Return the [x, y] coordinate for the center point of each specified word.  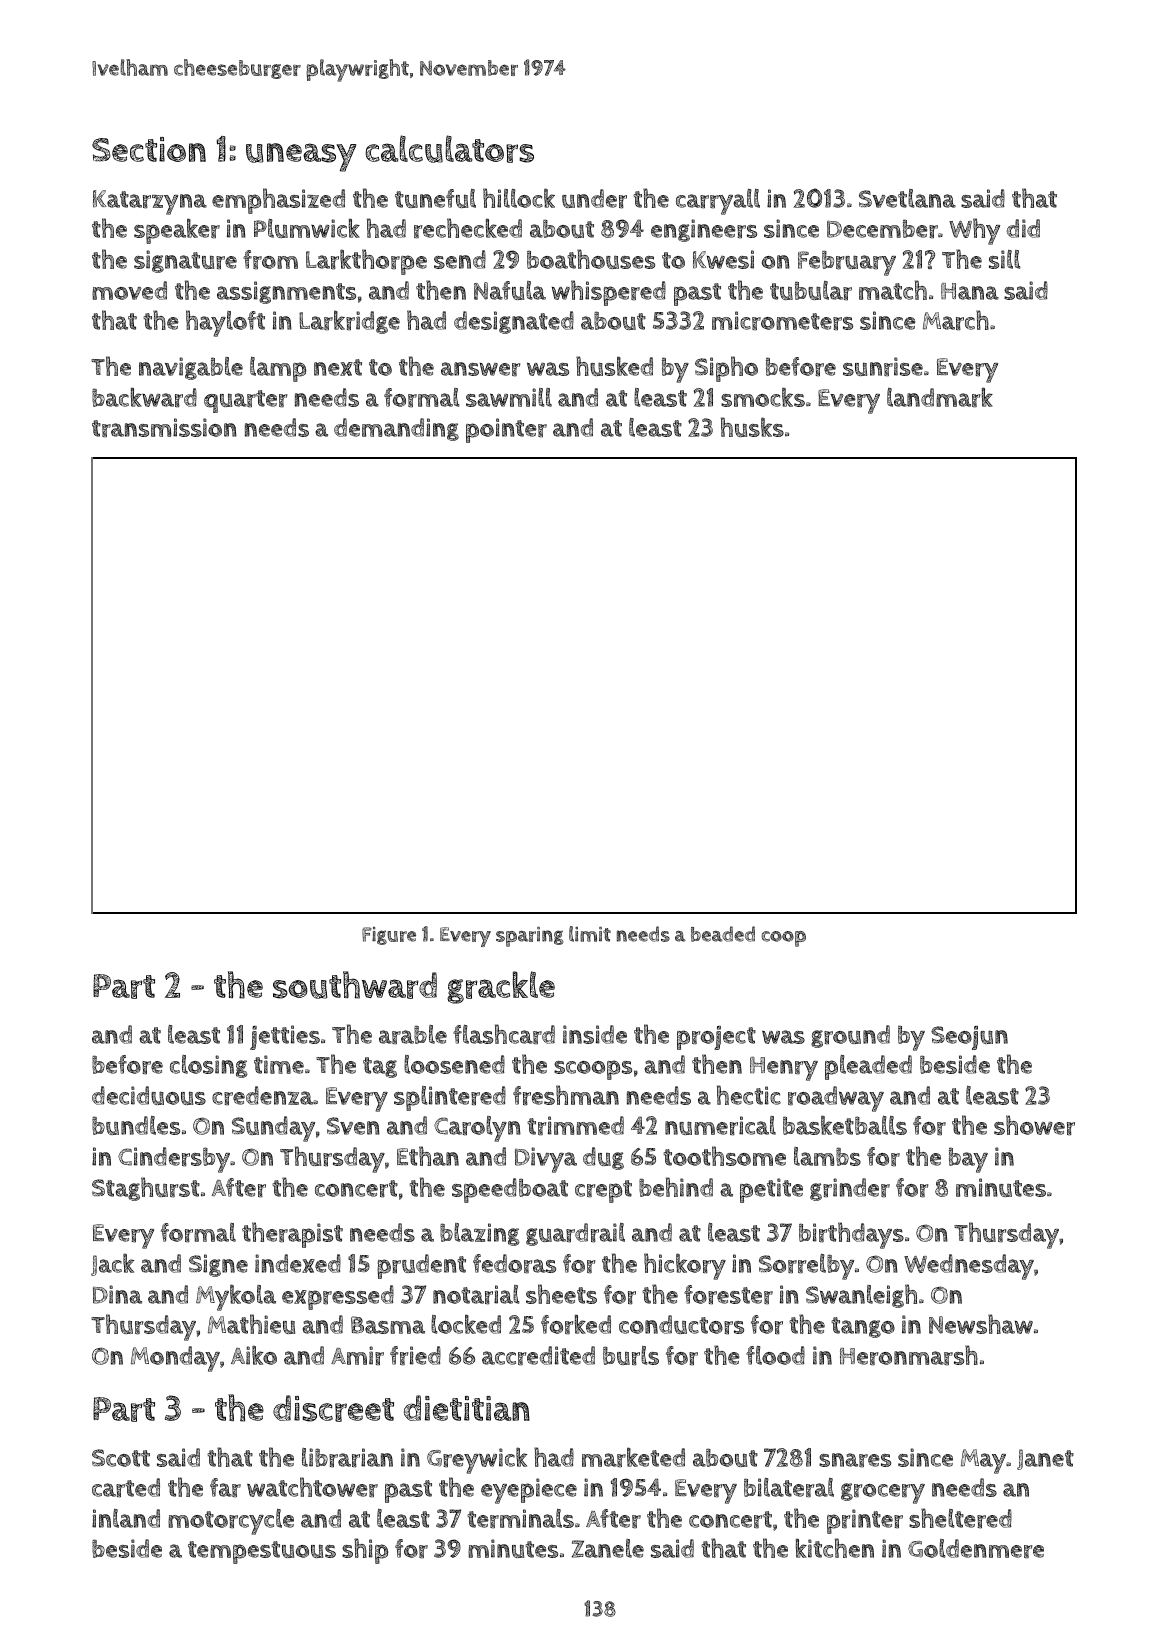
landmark [940, 397]
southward [355, 985]
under [594, 199]
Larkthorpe [366, 262]
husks [752, 427]
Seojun [969, 1038]
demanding [396, 429]
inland [126, 1518]
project [716, 1038]
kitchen [835, 1548]
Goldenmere [976, 1549]
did [1023, 228]
